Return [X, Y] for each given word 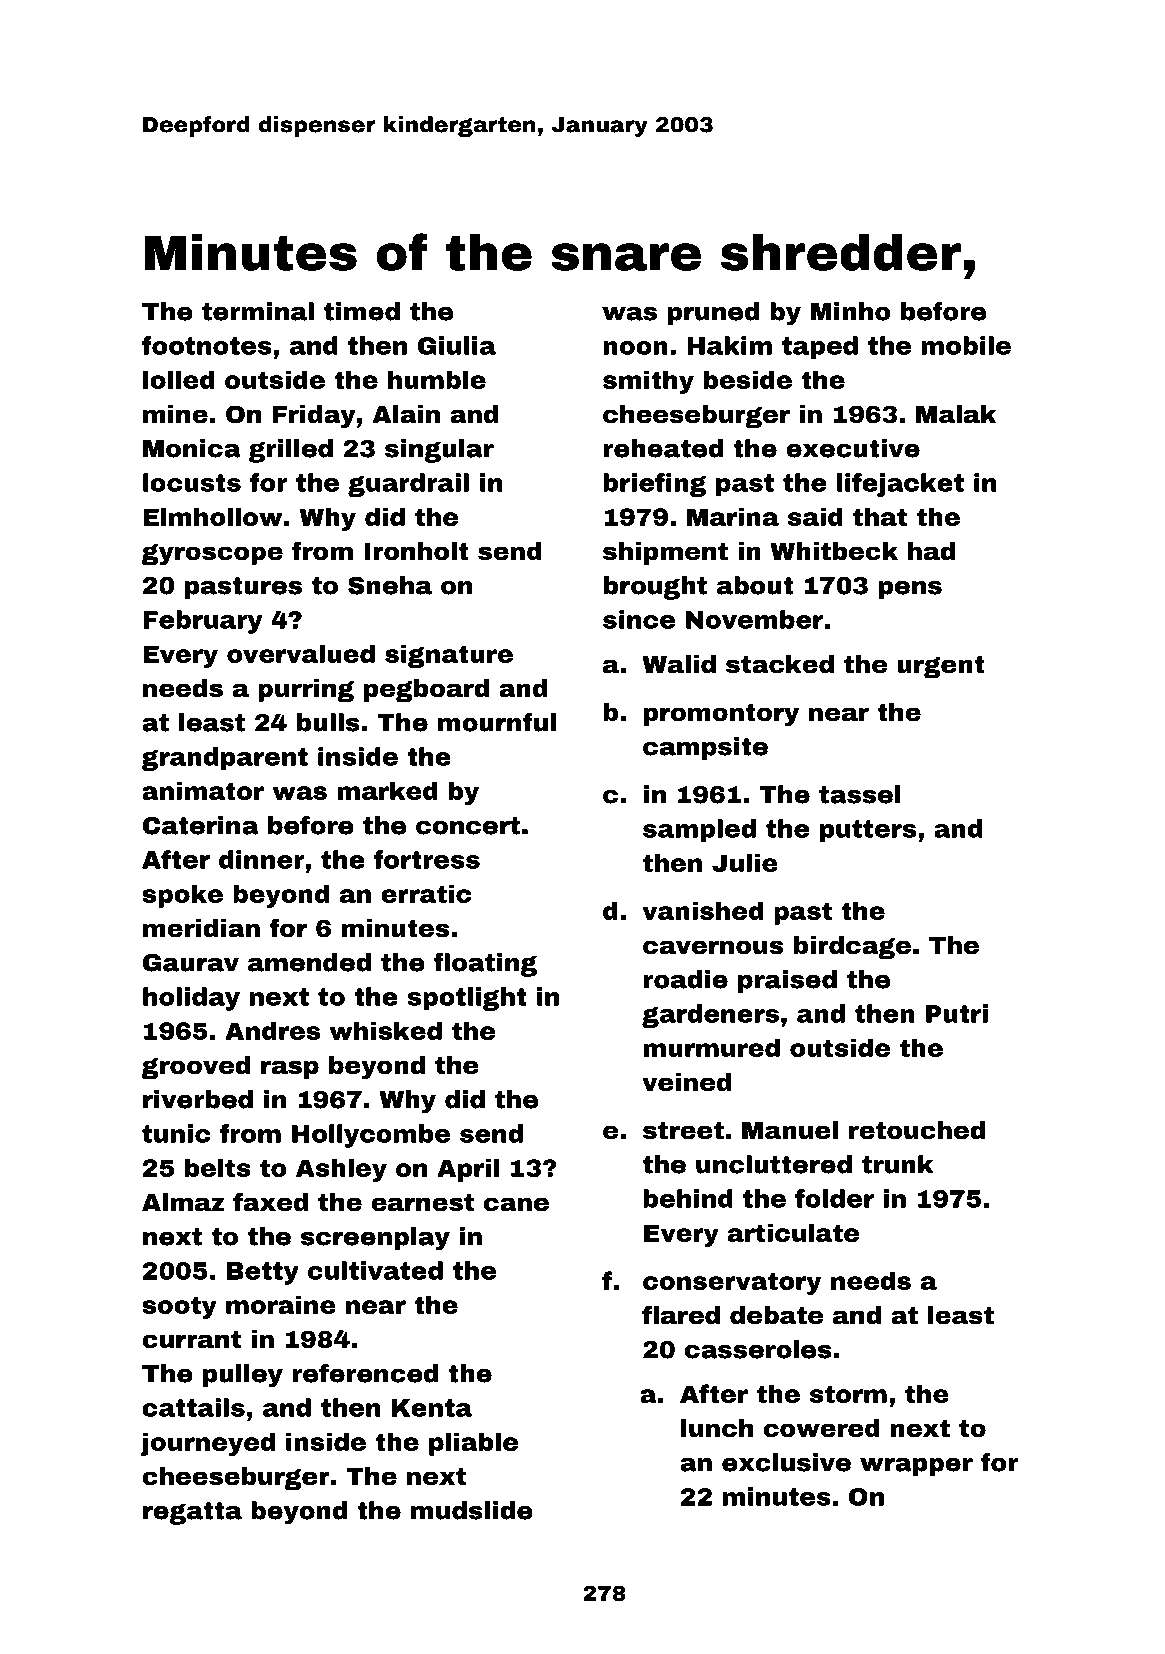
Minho [850, 311]
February [203, 622]
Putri [957, 1013]
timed [362, 311]
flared [681, 1315]
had [931, 551]
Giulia [457, 345]
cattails [193, 1407]
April [468, 1170]
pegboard [426, 691]
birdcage [852, 948]
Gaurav [191, 963]
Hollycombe [371, 1136]
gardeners [710, 1016]
